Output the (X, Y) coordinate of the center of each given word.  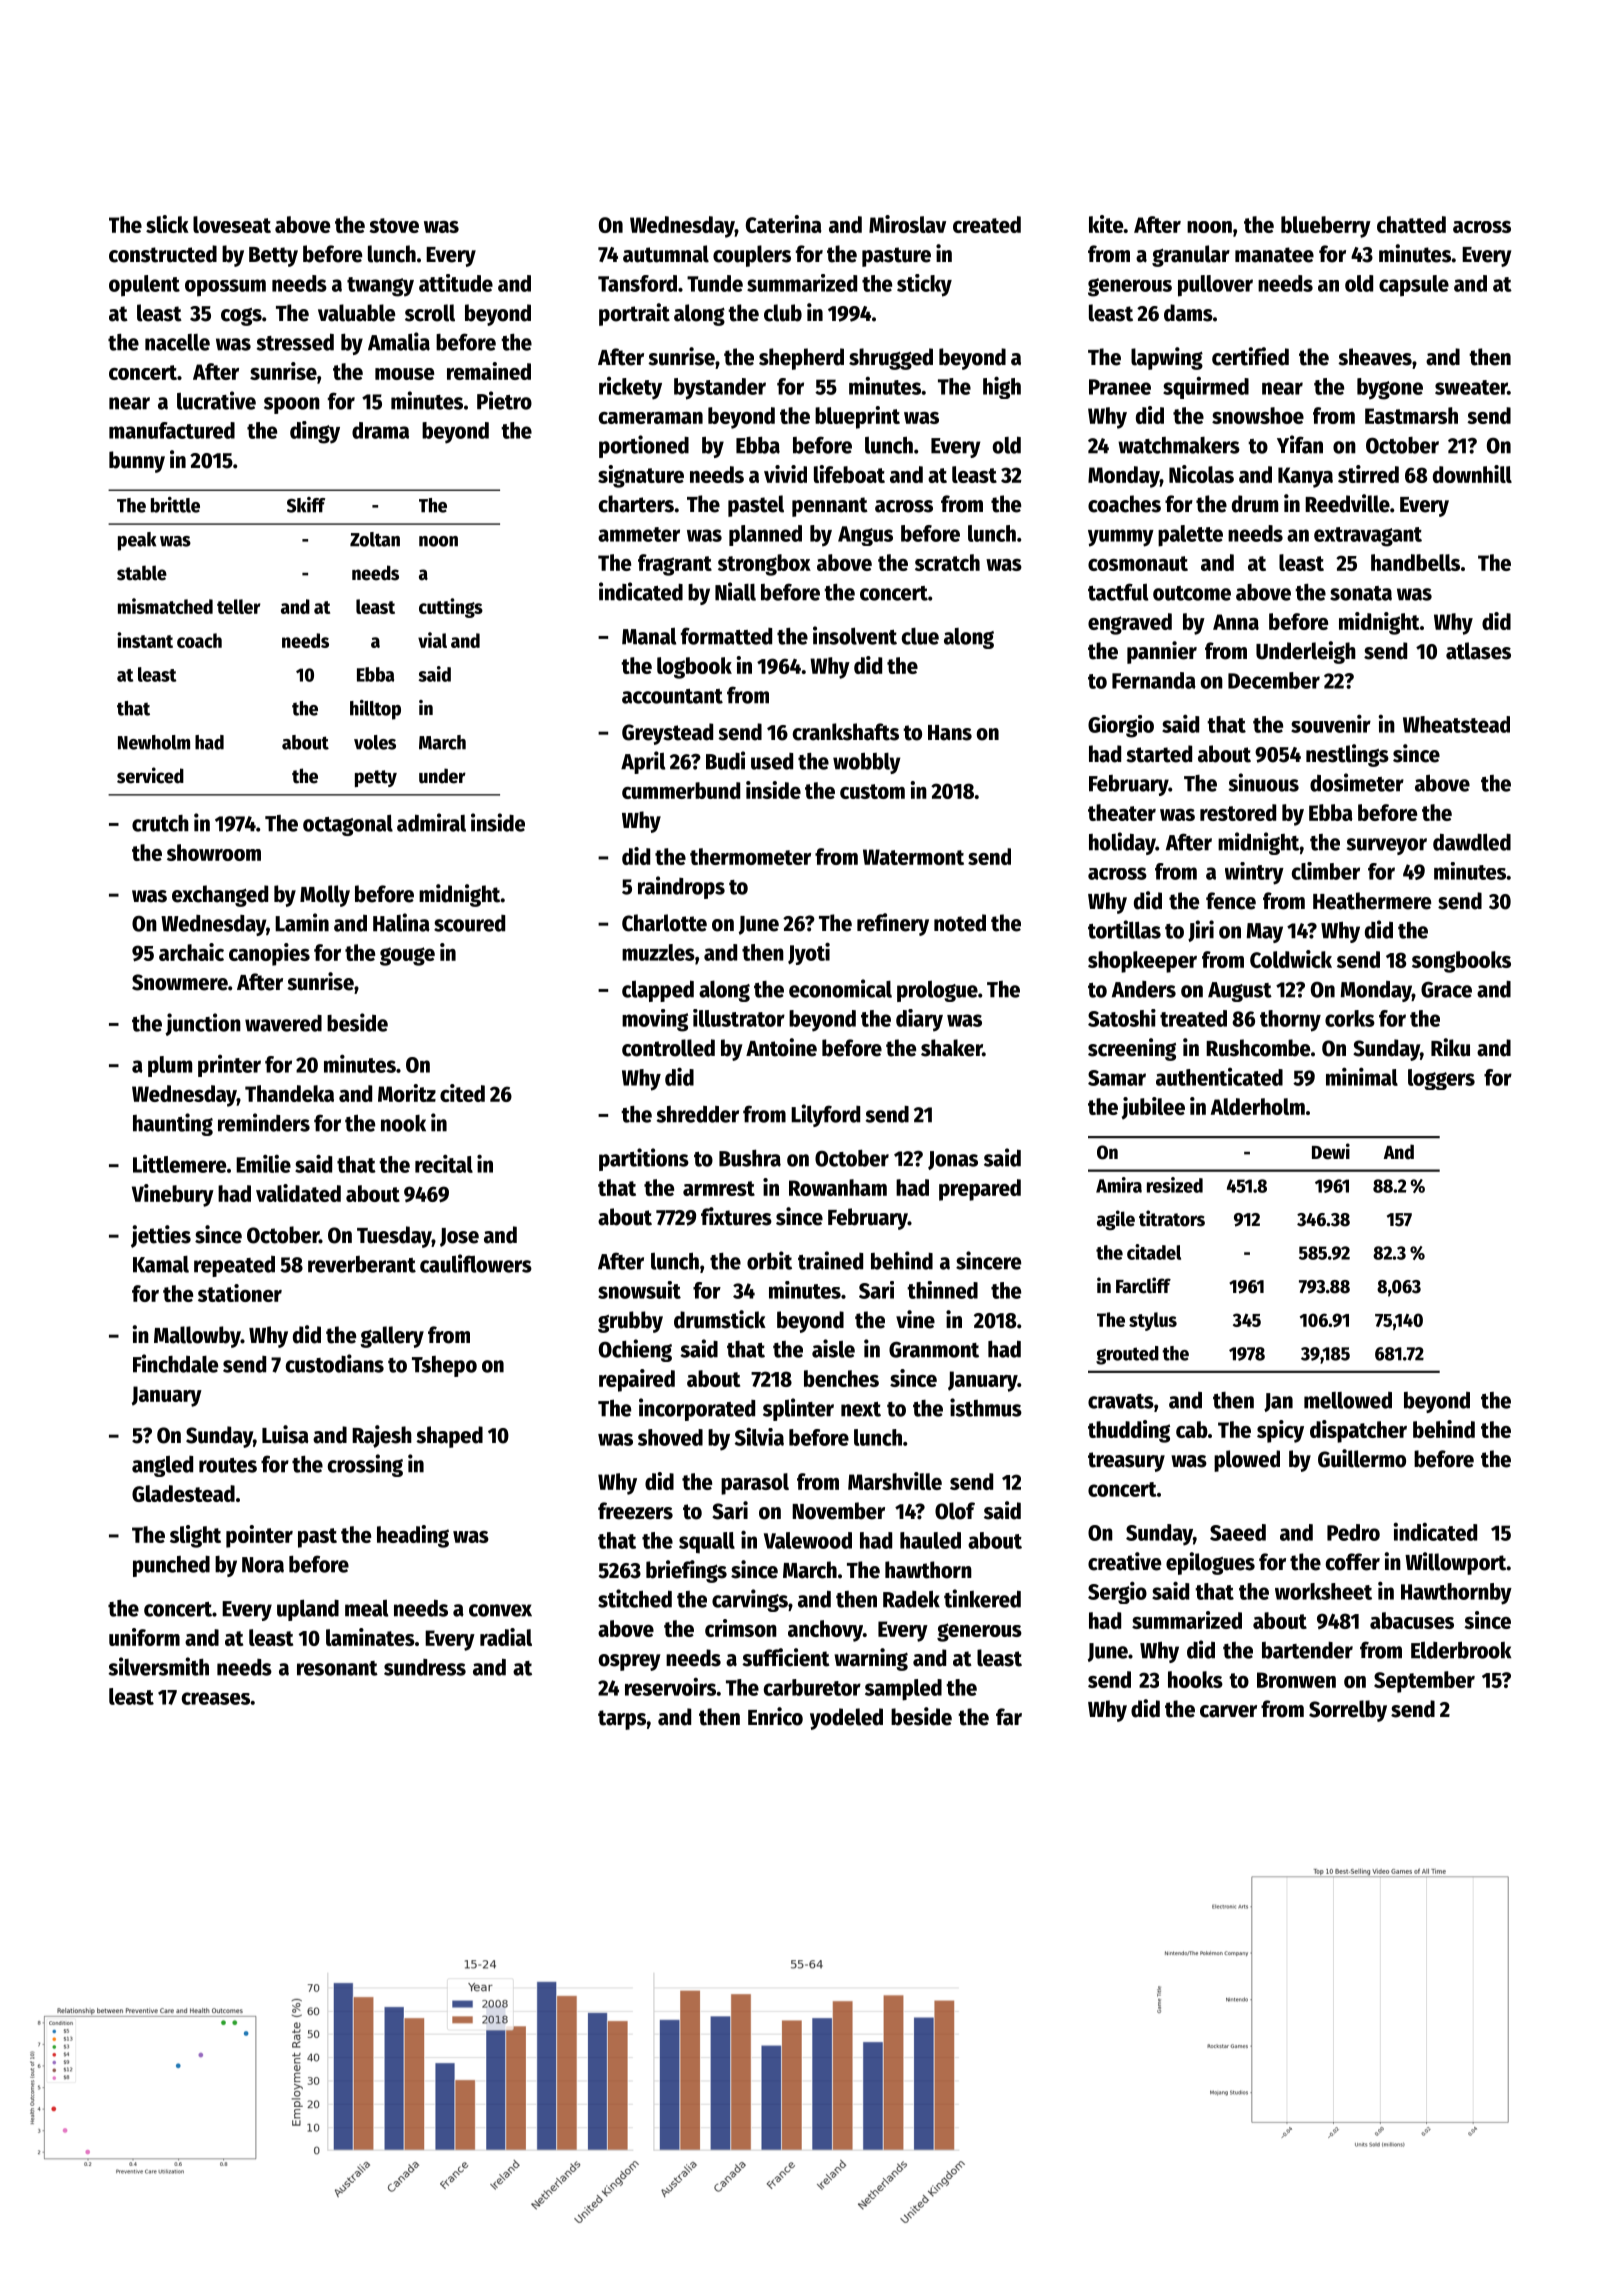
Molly (325, 896)
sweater (1471, 387)
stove (394, 225)
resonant (337, 1668)
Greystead (667, 734)
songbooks (1461, 962)
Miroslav (907, 224)
